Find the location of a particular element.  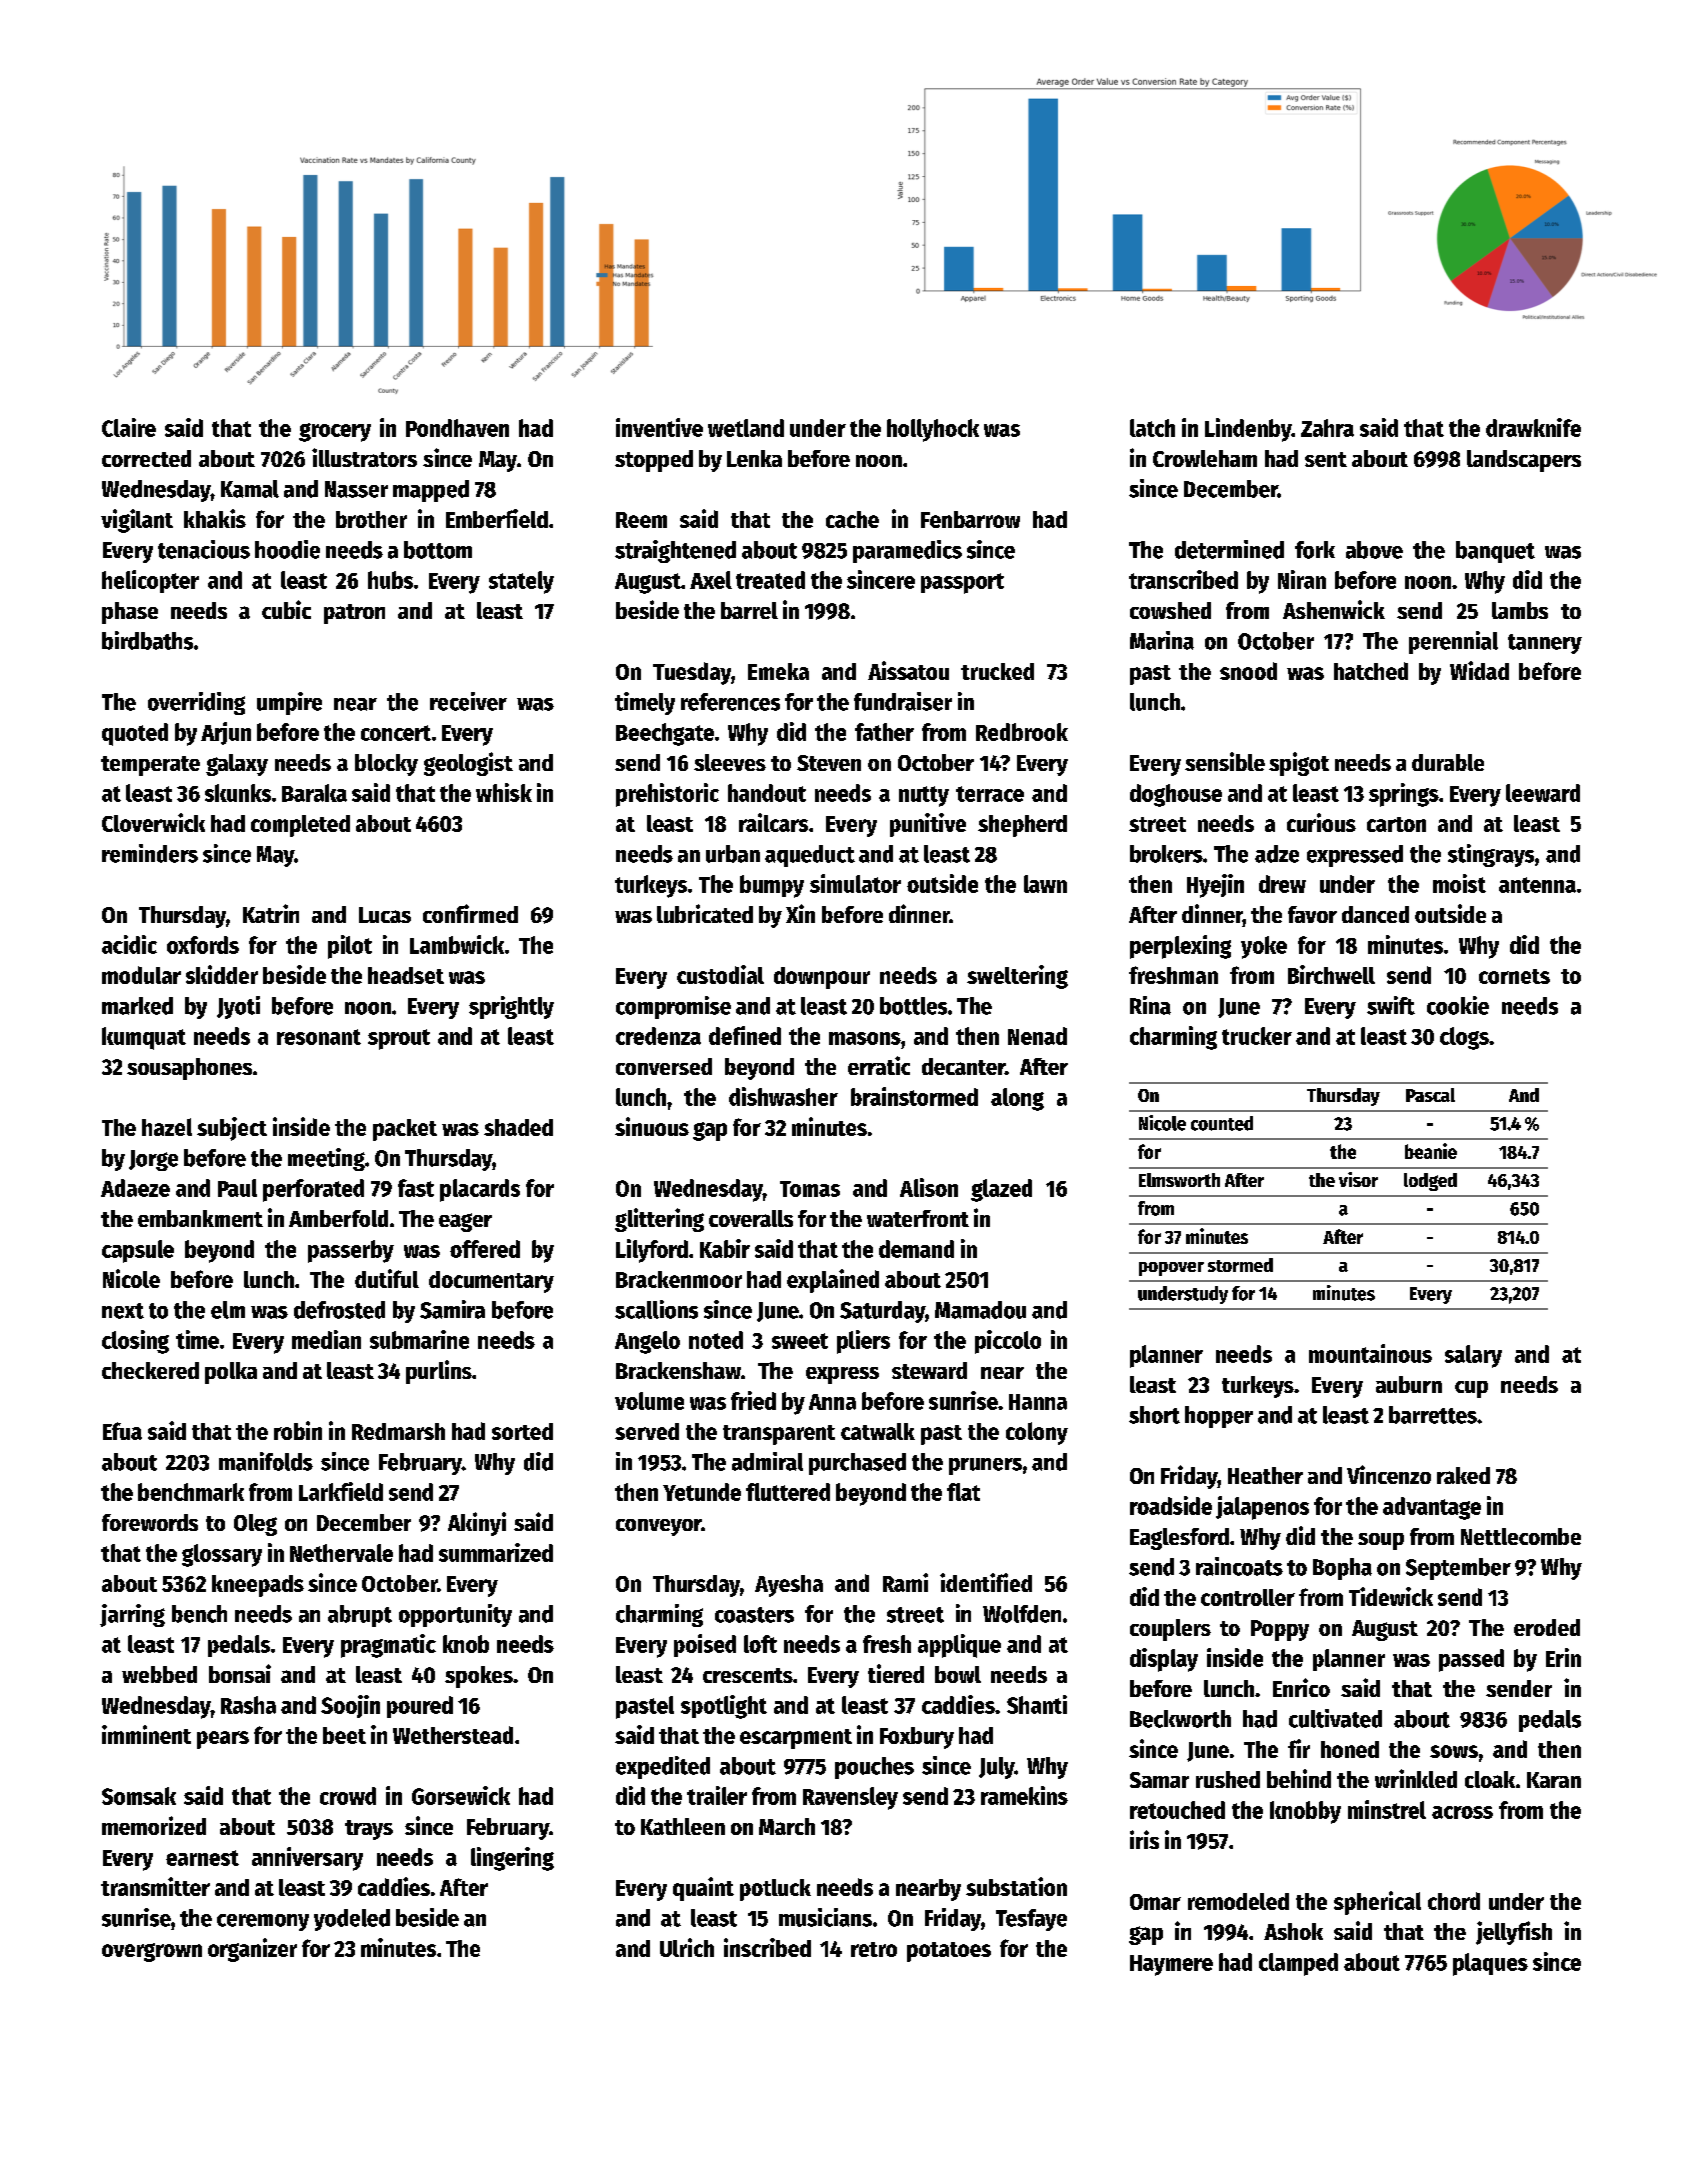

jarring is located at coordinates (132, 1615).
